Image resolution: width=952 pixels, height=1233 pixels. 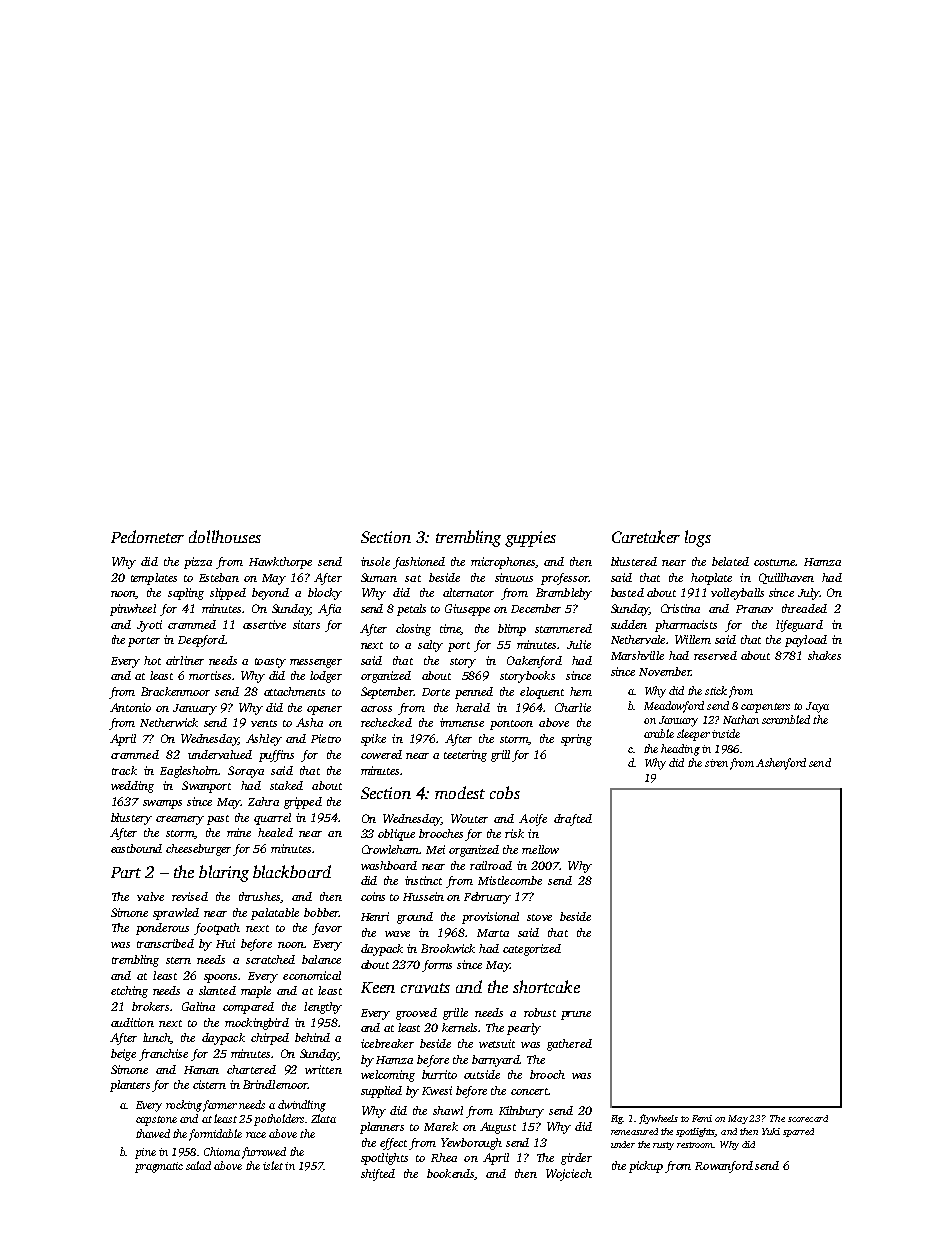 I want to click on etching, so click(x=129, y=992).
